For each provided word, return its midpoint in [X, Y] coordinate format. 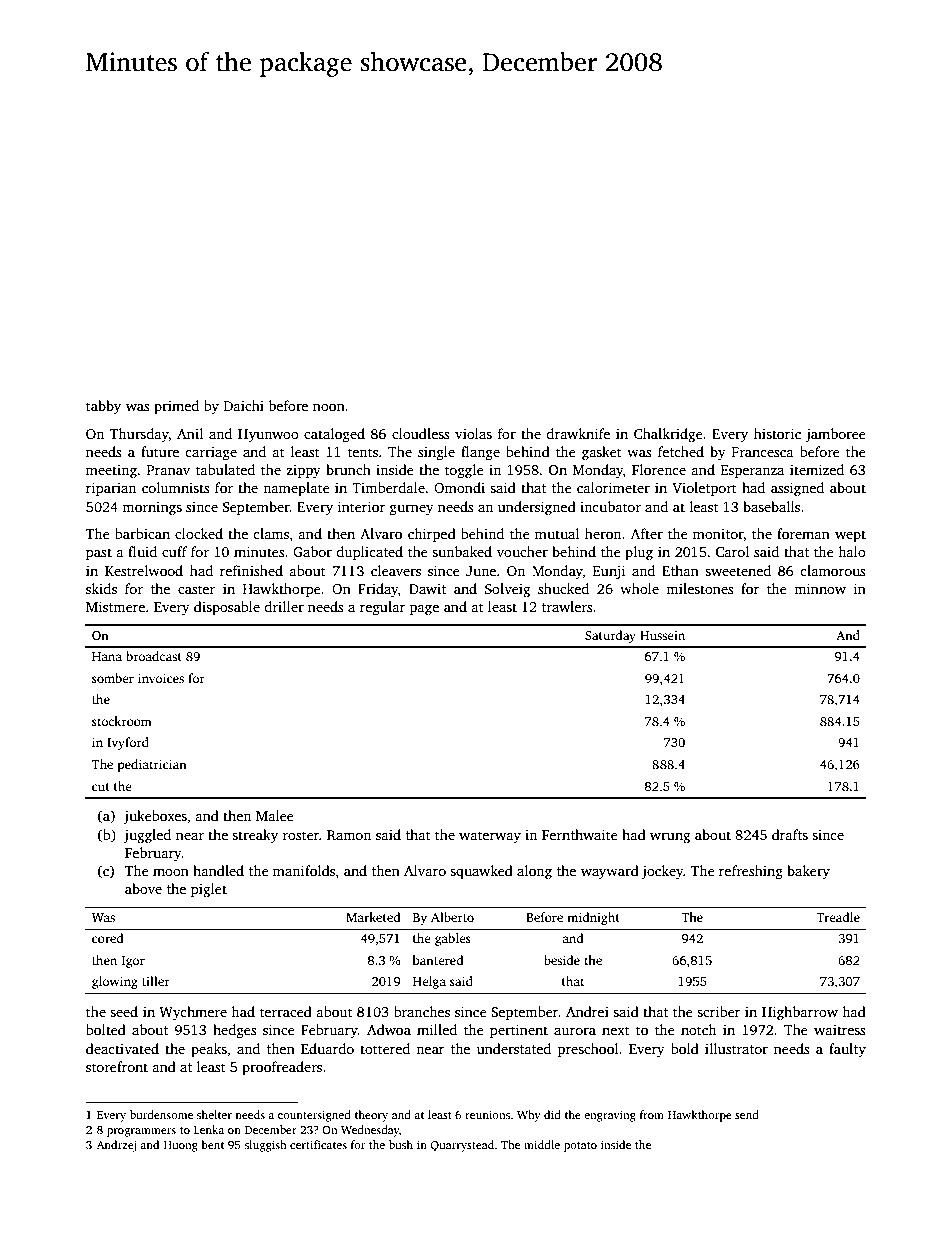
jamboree [835, 435]
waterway [490, 837]
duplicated [369, 553]
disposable [227, 608]
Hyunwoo [268, 435]
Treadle [838, 917]
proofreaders [282, 1068]
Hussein [662, 635]
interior [361, 506]
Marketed [373, 917]
